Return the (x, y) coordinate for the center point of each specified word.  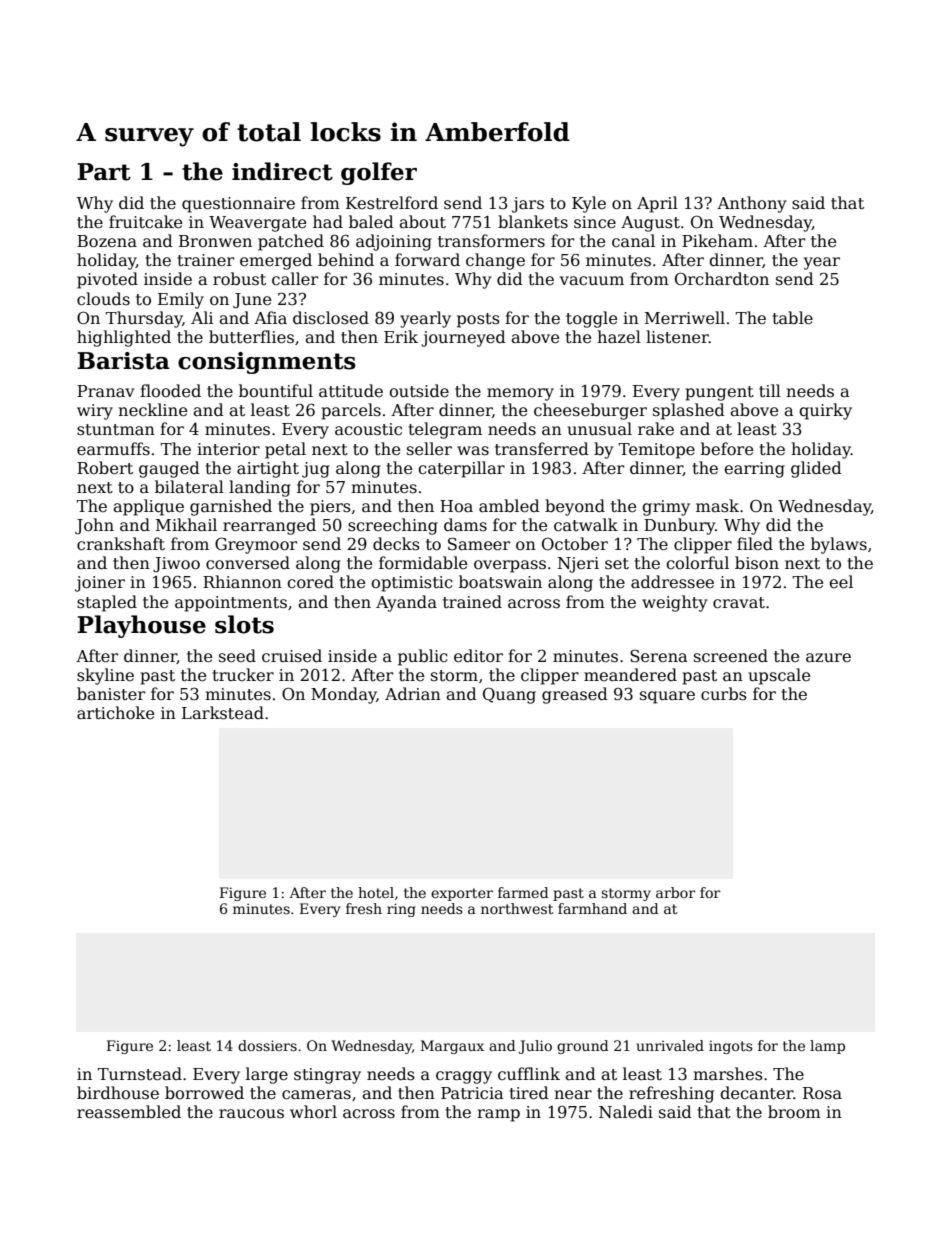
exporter (462, 894)
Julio (535, 1047)
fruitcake (145, 222)
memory (520, 394)
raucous (251, 1114)
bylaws (839, 545)
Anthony (751, 204)
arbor (675, 892)
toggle (591, 319)
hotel (376, 892)
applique (148, 507)
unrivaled (670, 1045)
